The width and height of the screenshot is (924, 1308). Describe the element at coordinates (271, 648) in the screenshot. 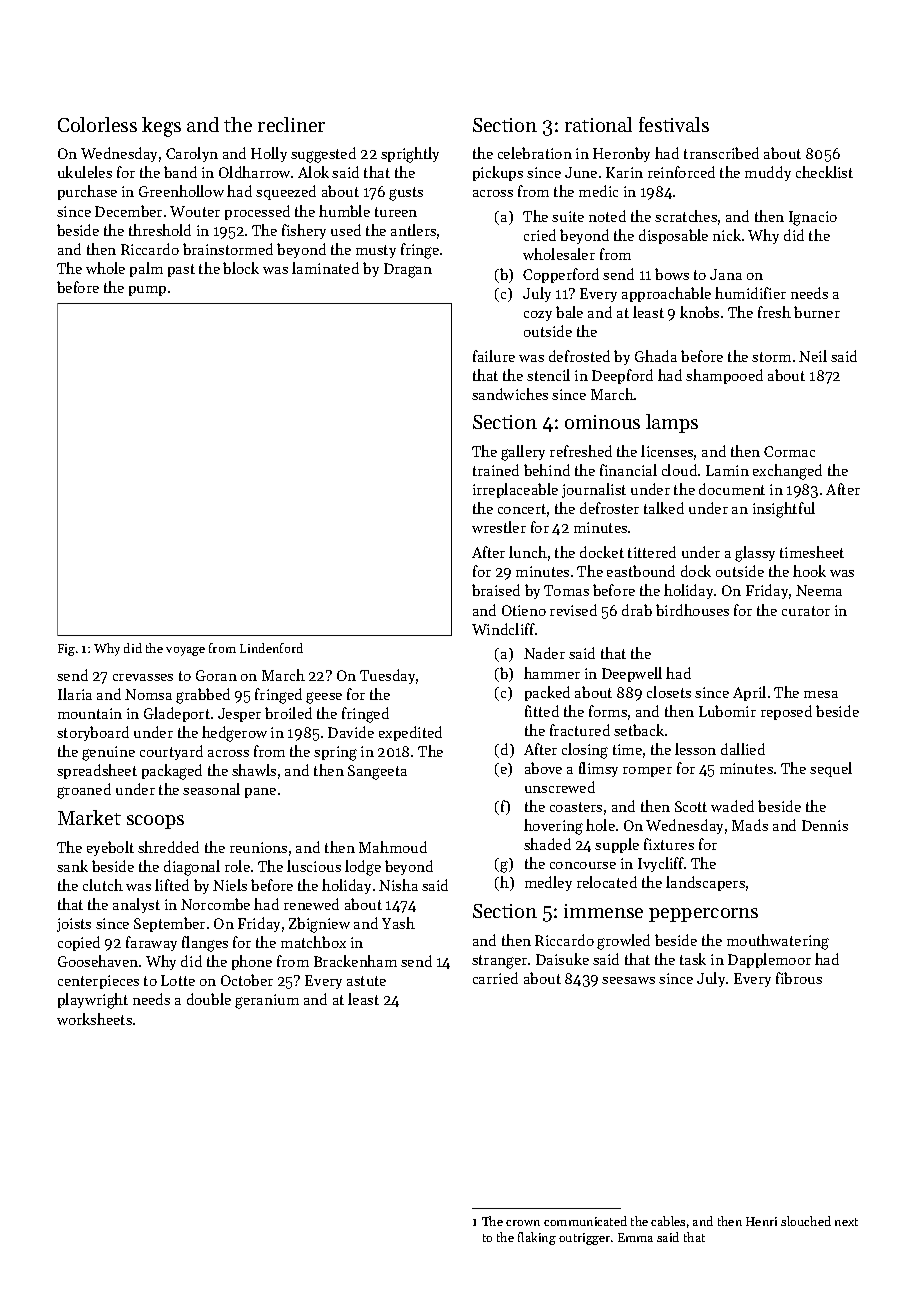

I see `Lindenford` at that location.
